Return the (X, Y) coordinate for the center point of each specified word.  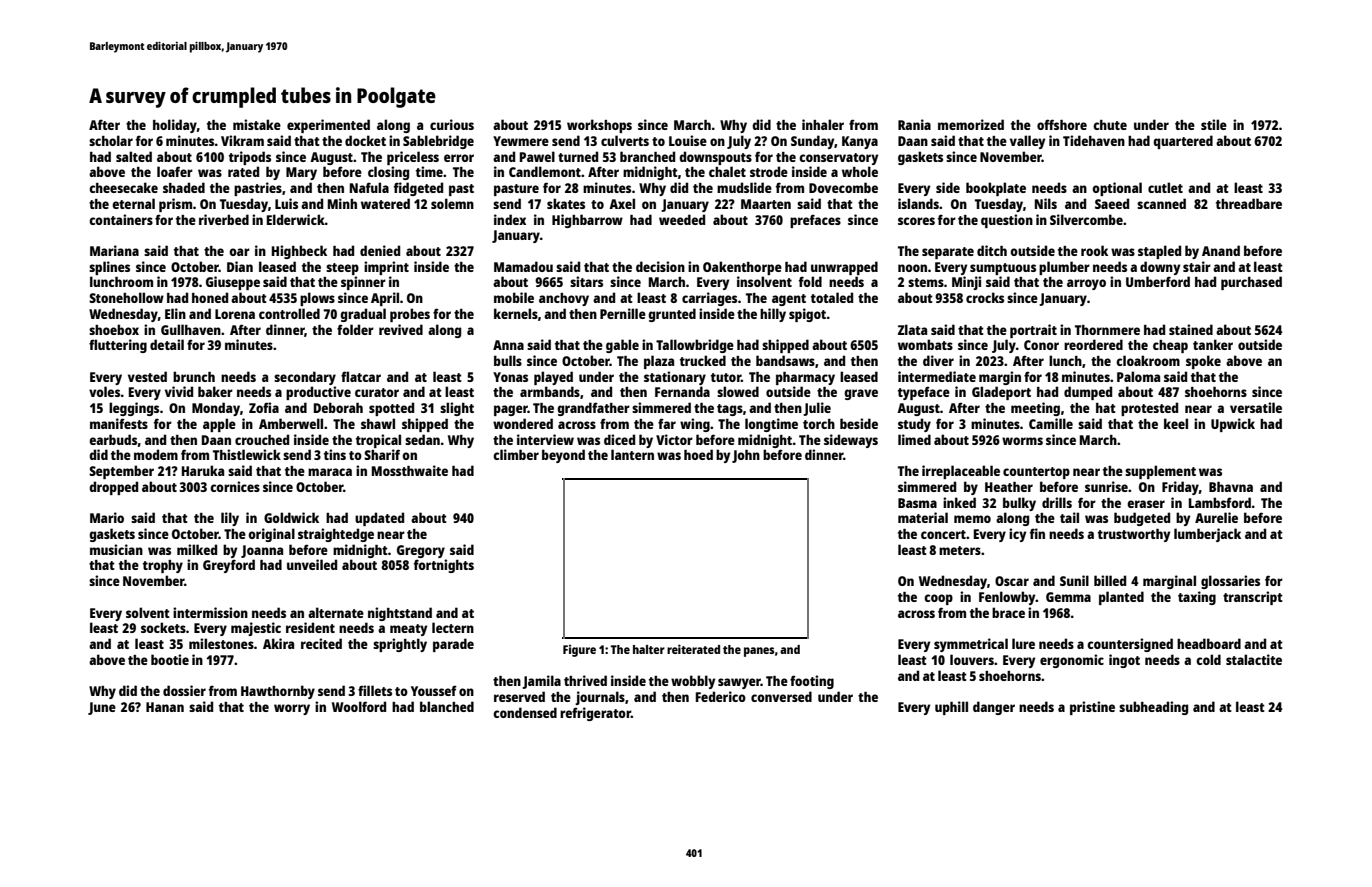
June (102, 708)
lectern (453, 627)
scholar (111, 140)
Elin (175, 313)
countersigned (1130, 645)
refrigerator (595, 714)
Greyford (229, 566)
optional (1117, 189)
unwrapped (844, 268)
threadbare (1249, 203)
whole (860, 171)
